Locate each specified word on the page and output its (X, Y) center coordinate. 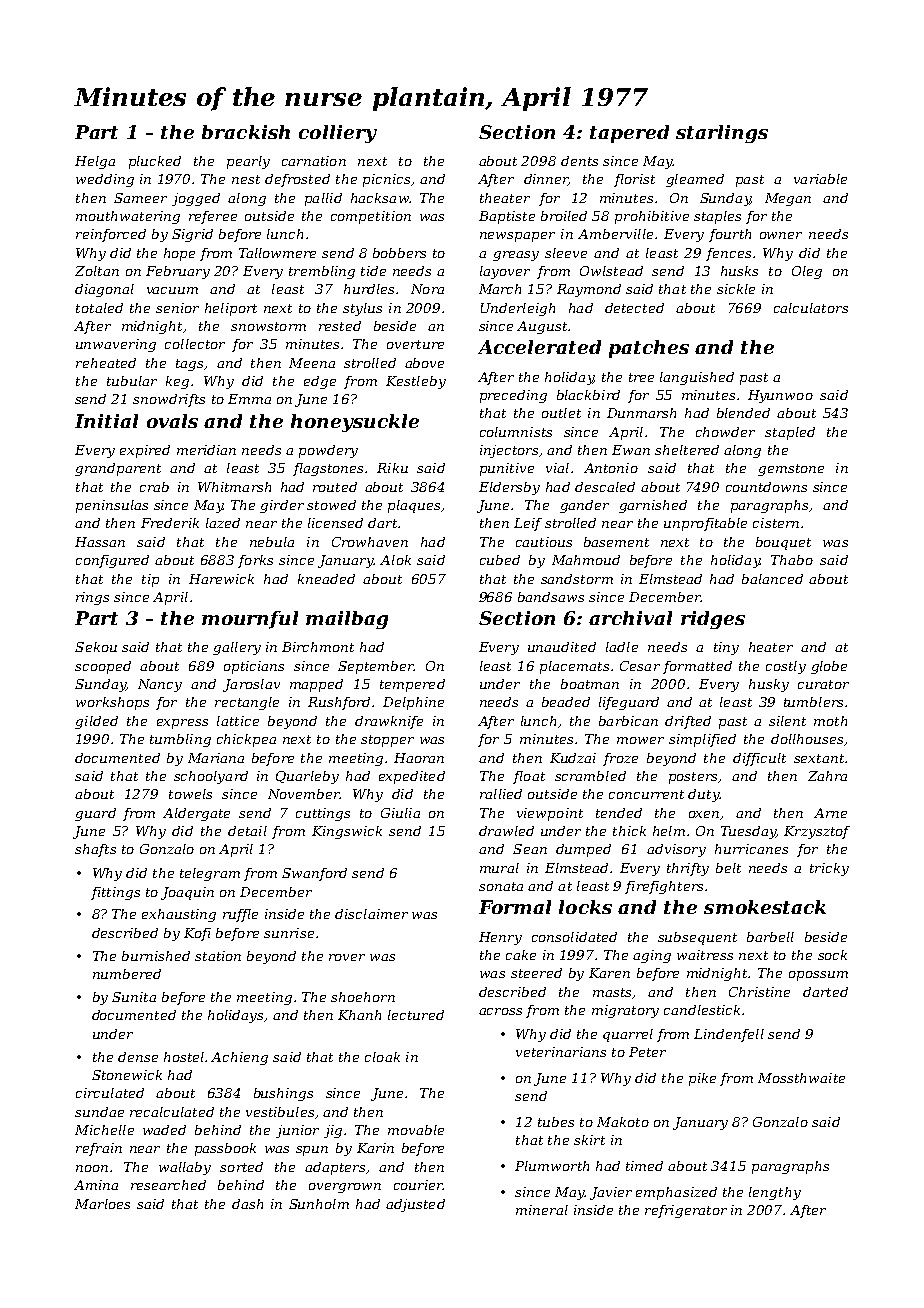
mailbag (347, 620)
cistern (776, 523)
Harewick (221, 579)
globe (829, 667)
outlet (561, 413)
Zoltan (97, 271)
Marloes (102, 1204)
